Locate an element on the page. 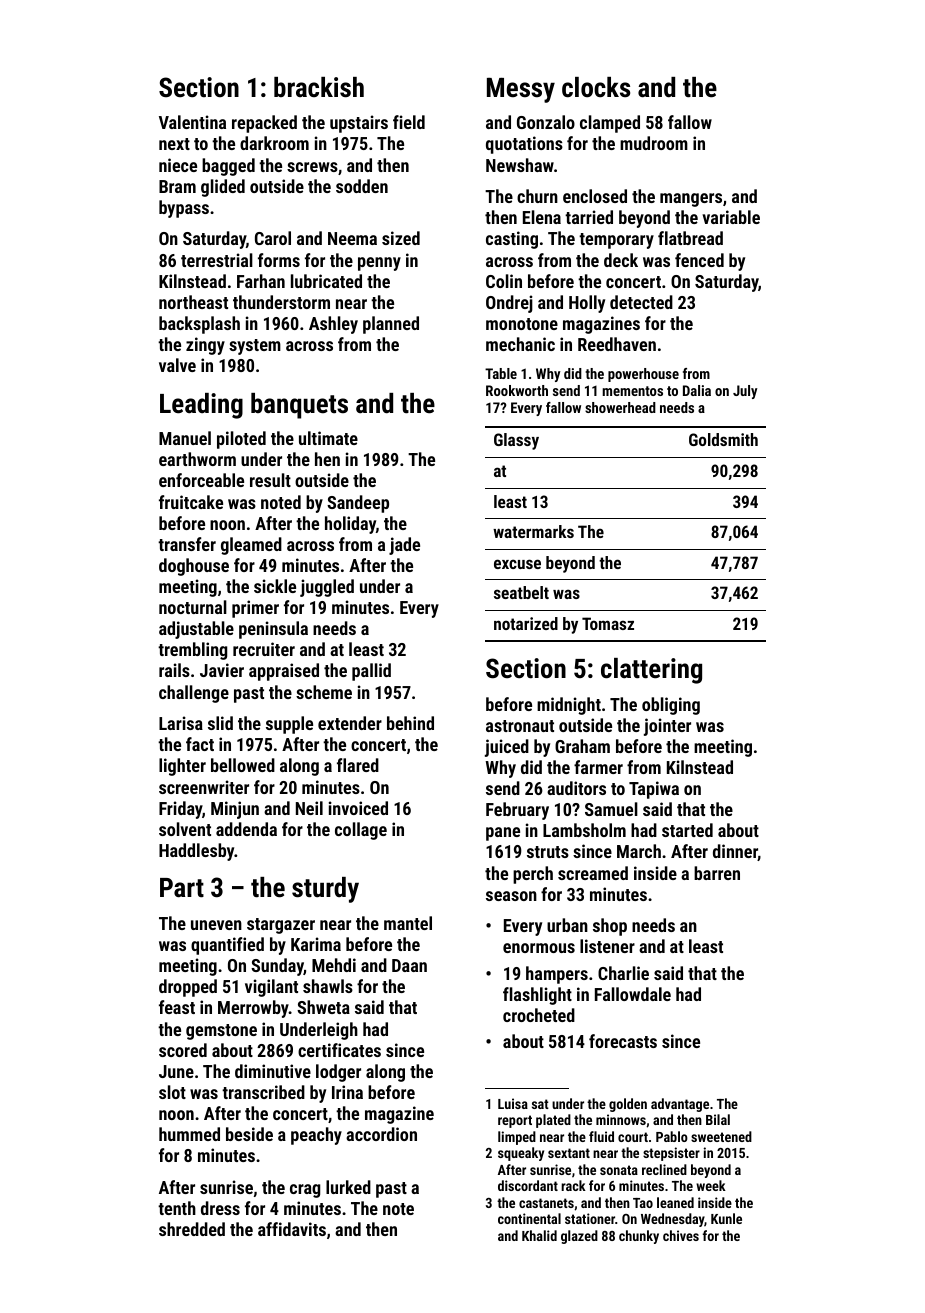 The image size is (925, 1313). mangers is located at coordinates (691, 200).
